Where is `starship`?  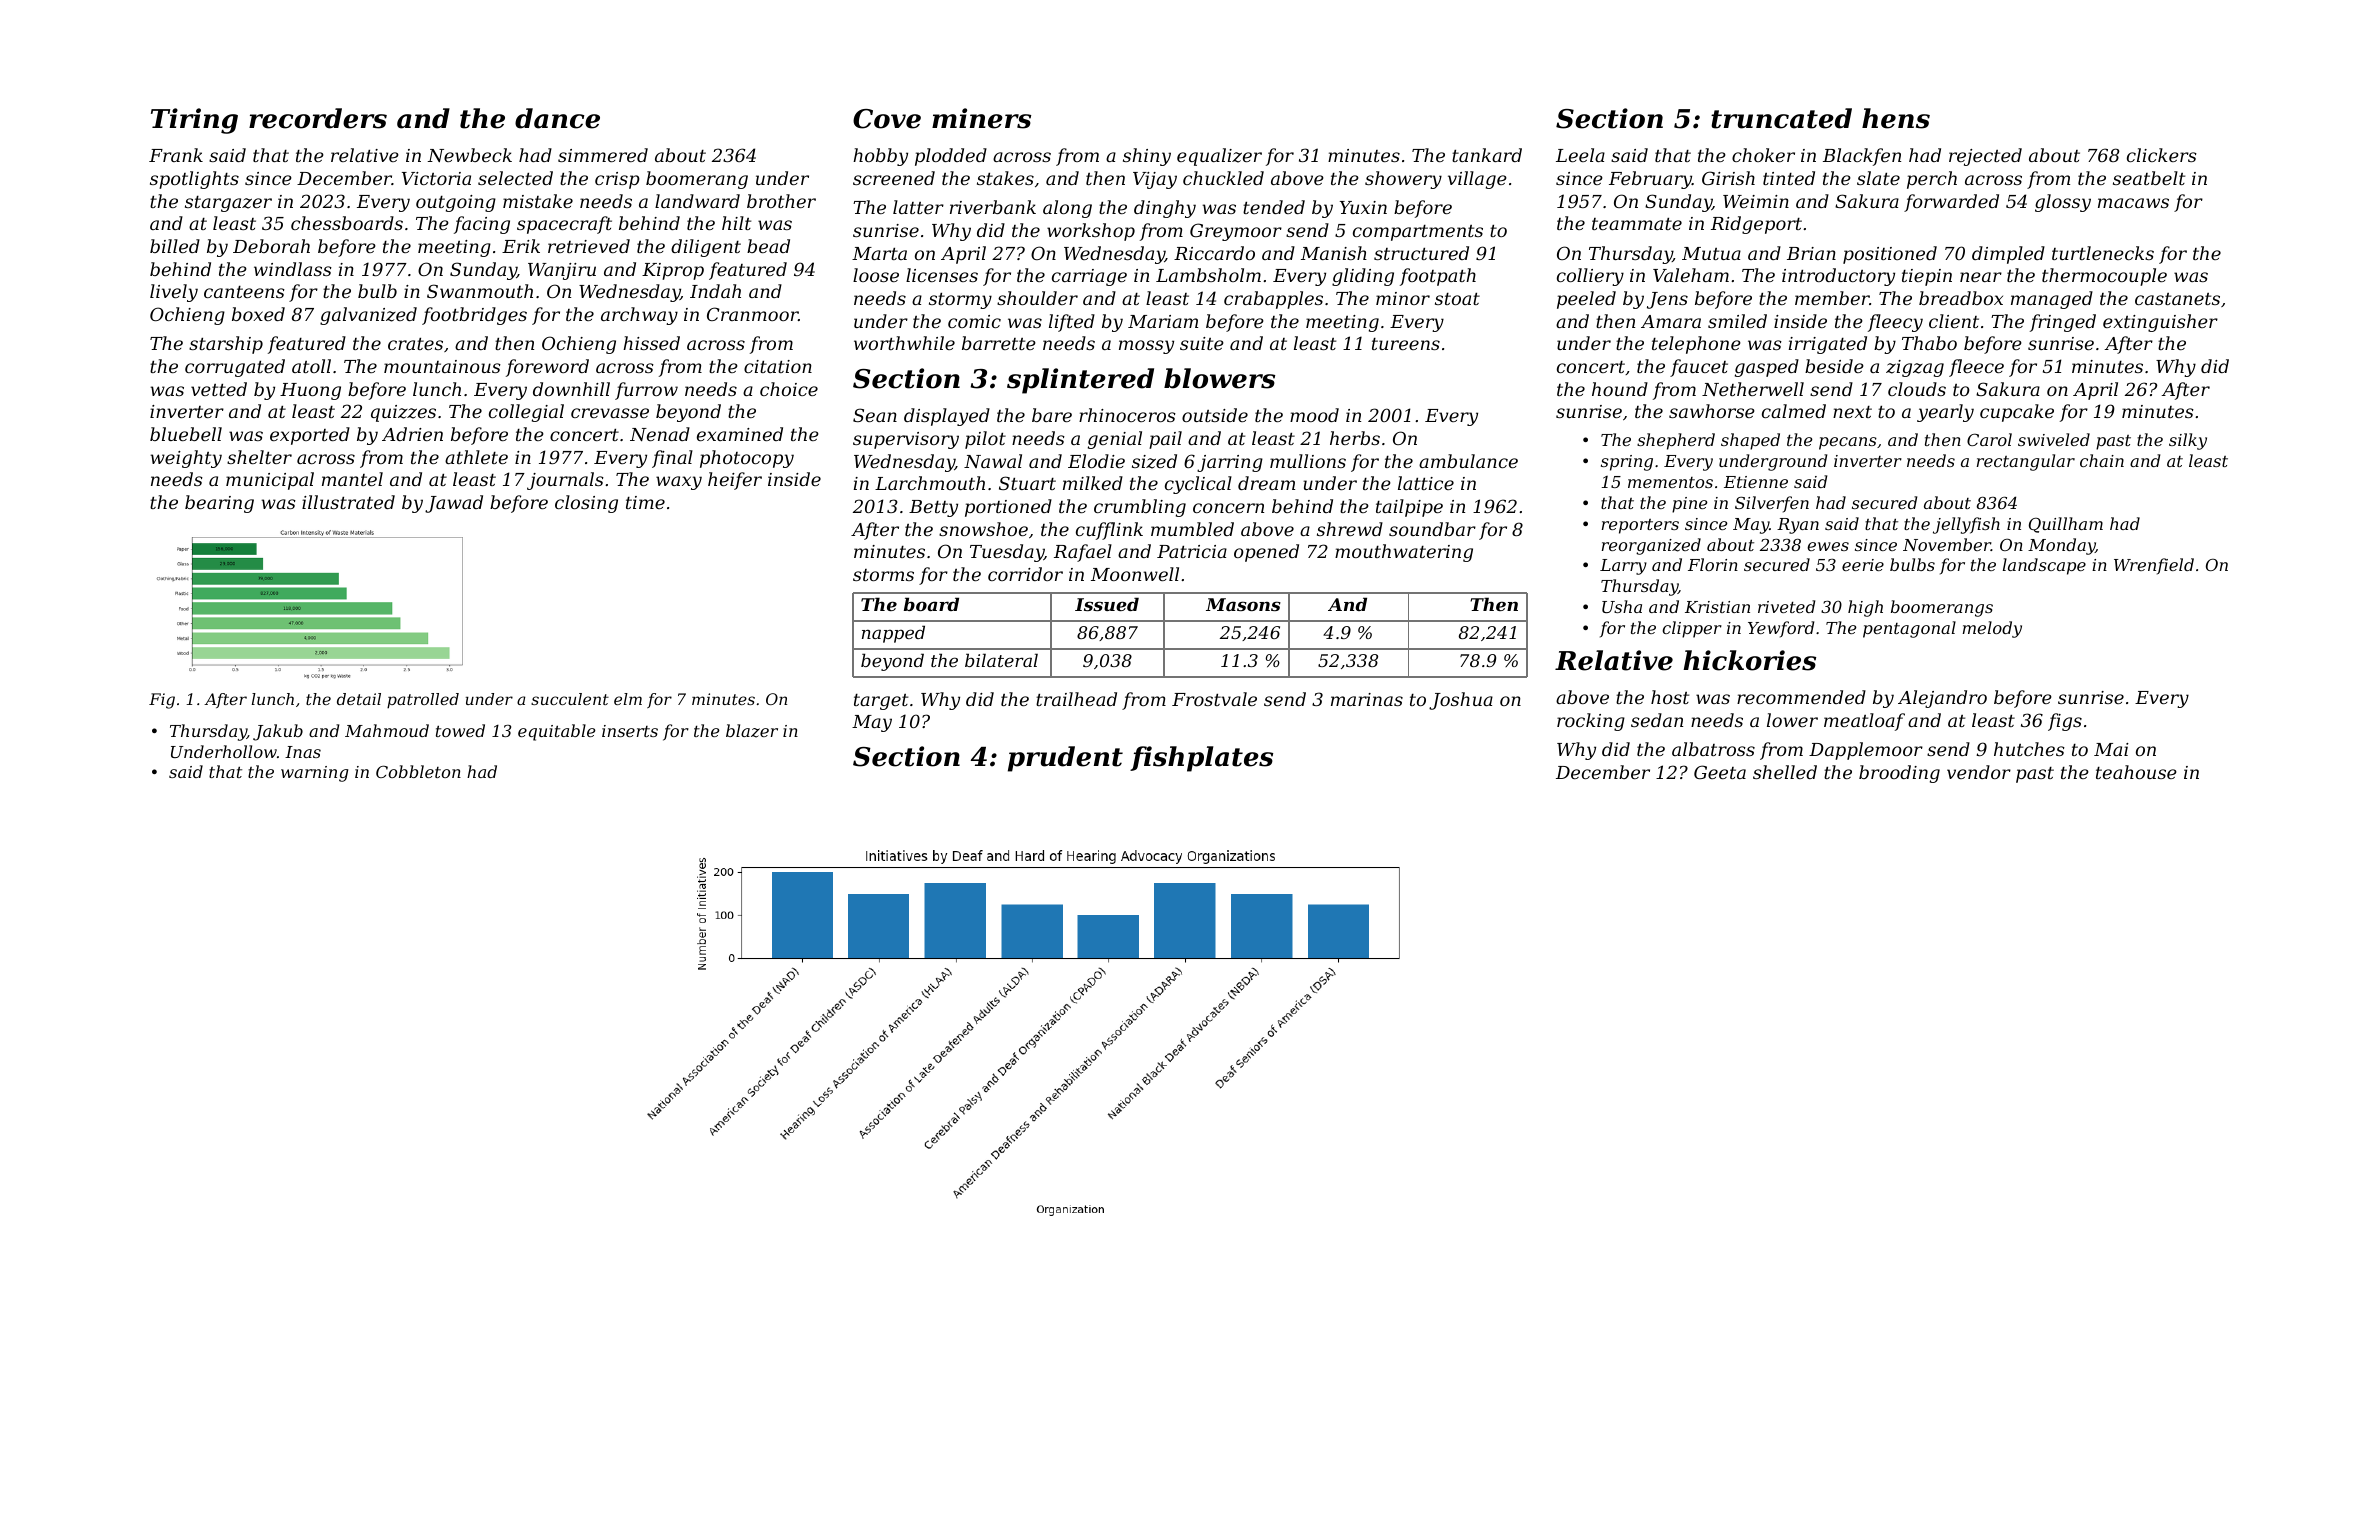 starship is located at coordinates (226, 345).
